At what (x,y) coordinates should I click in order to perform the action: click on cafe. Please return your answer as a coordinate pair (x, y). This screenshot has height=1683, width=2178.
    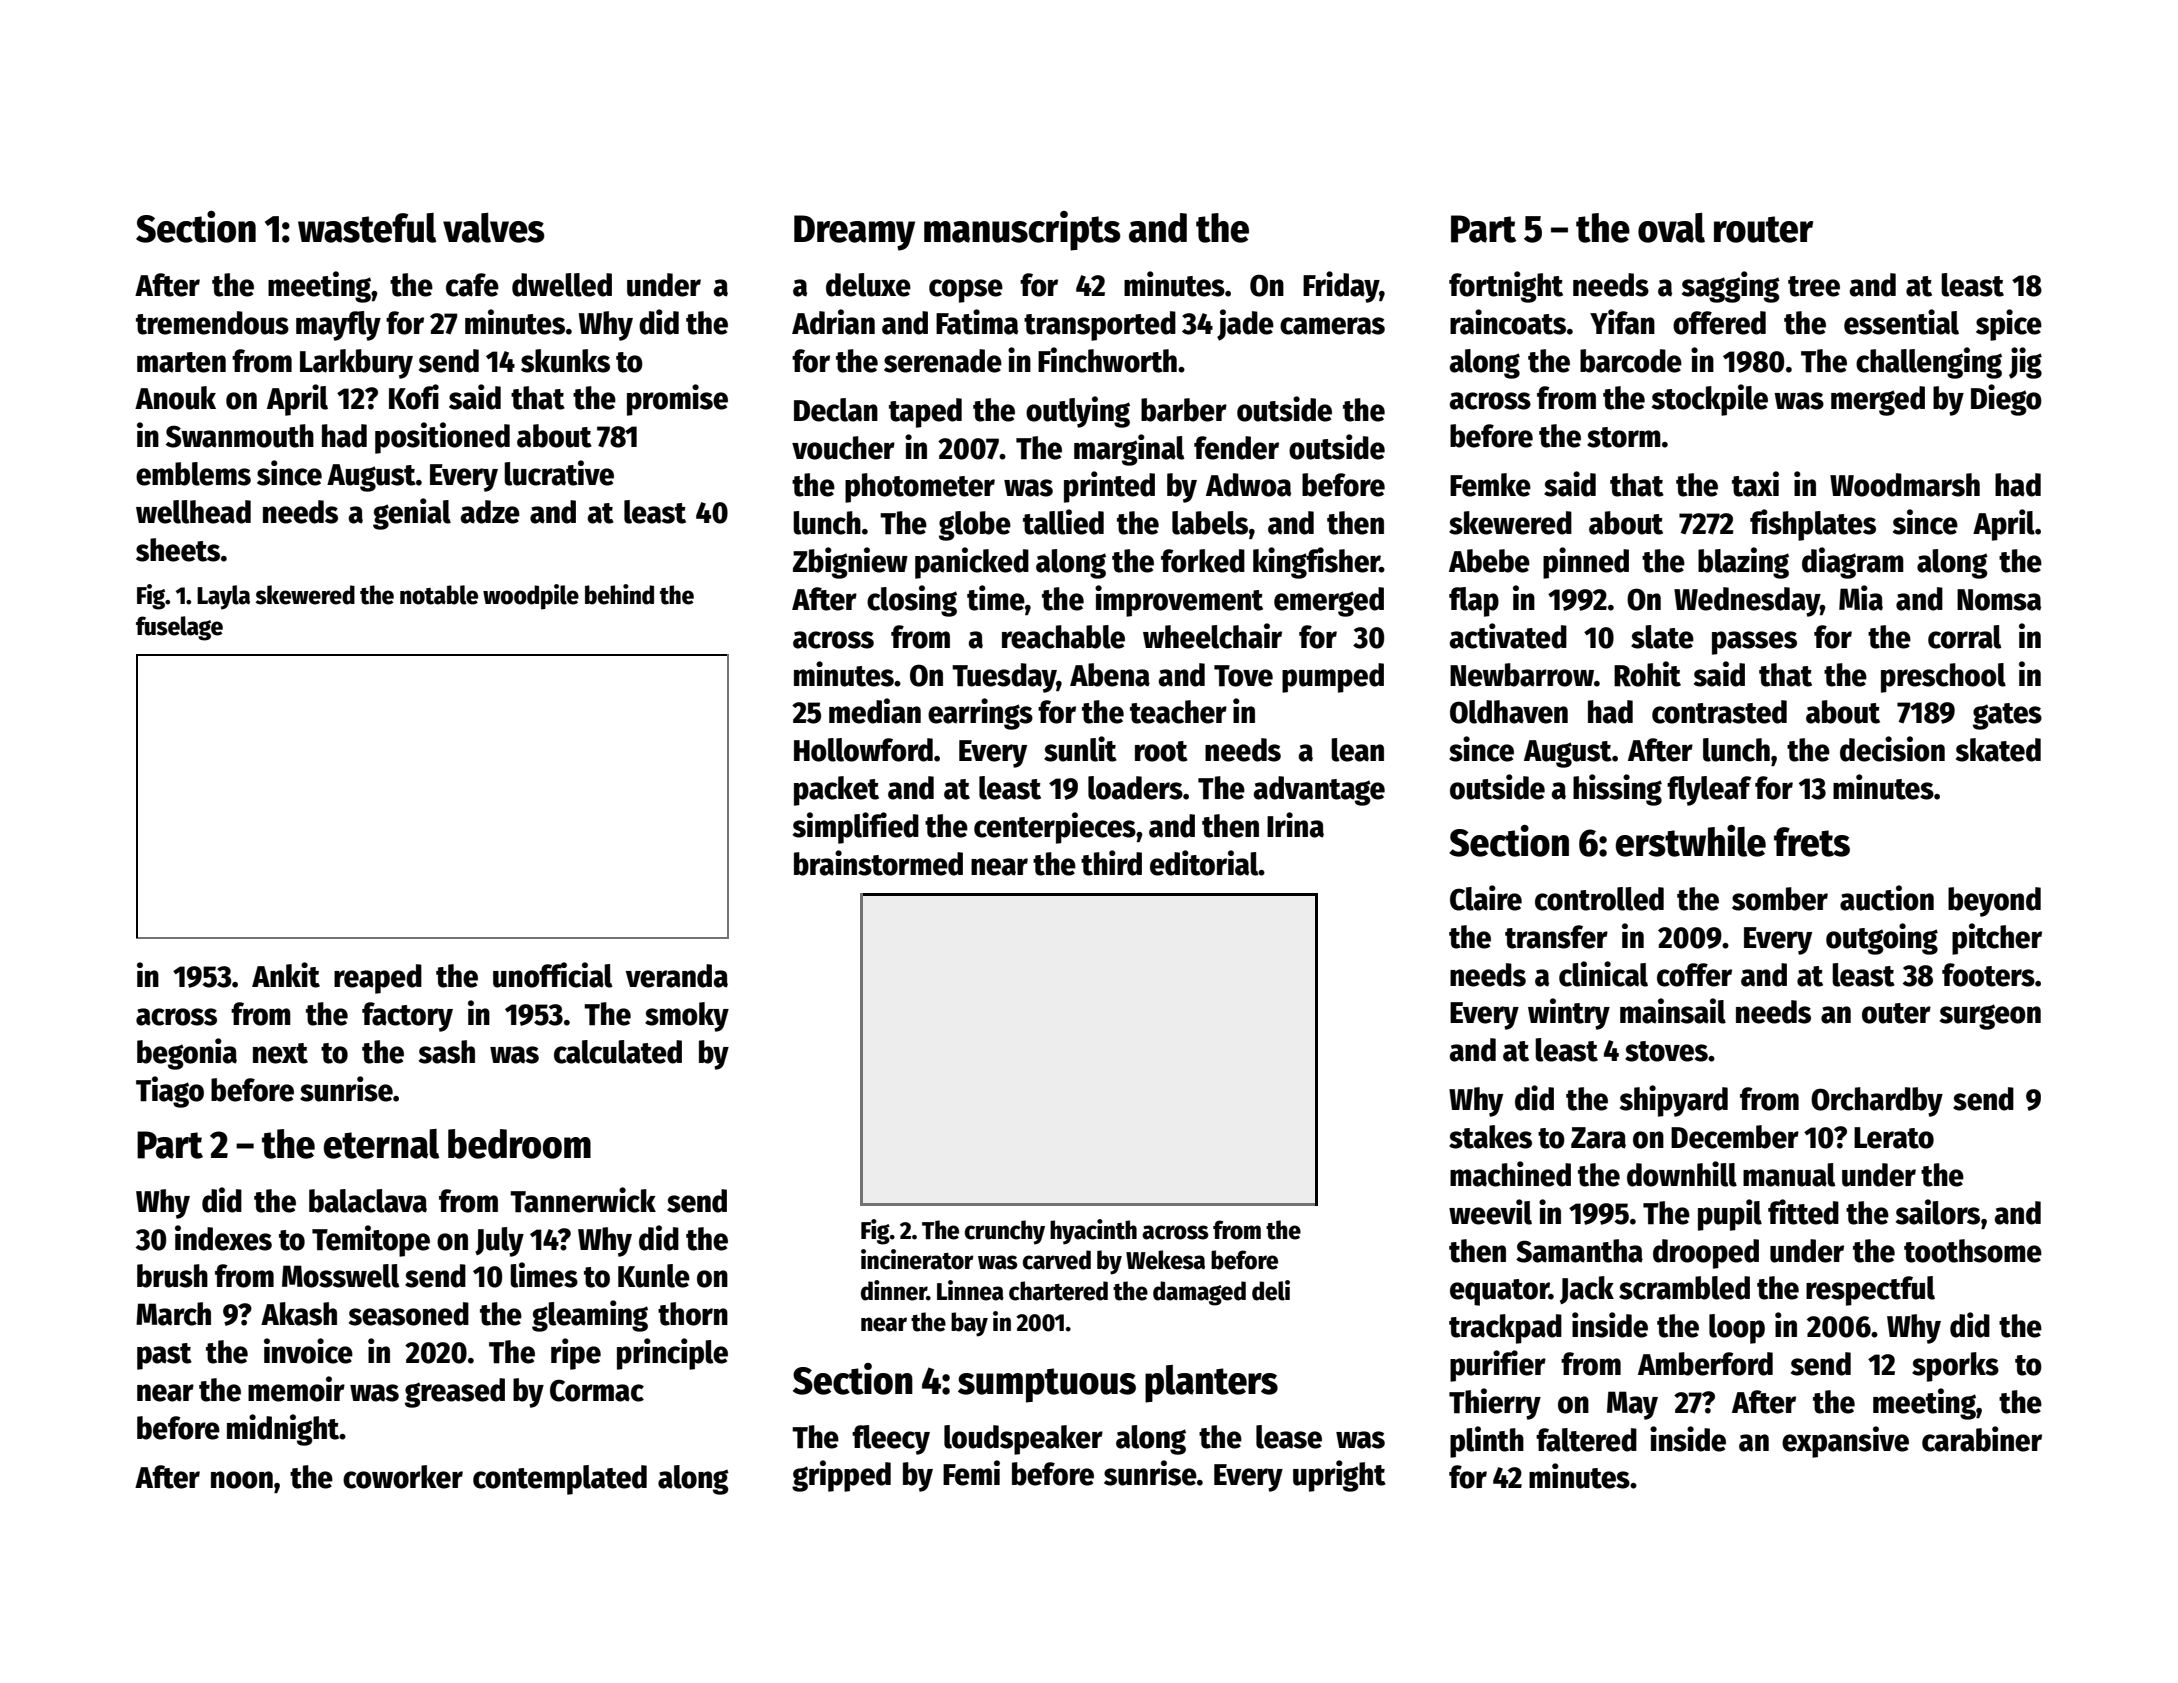
    Looking at the image, I should click on (472, 285).
